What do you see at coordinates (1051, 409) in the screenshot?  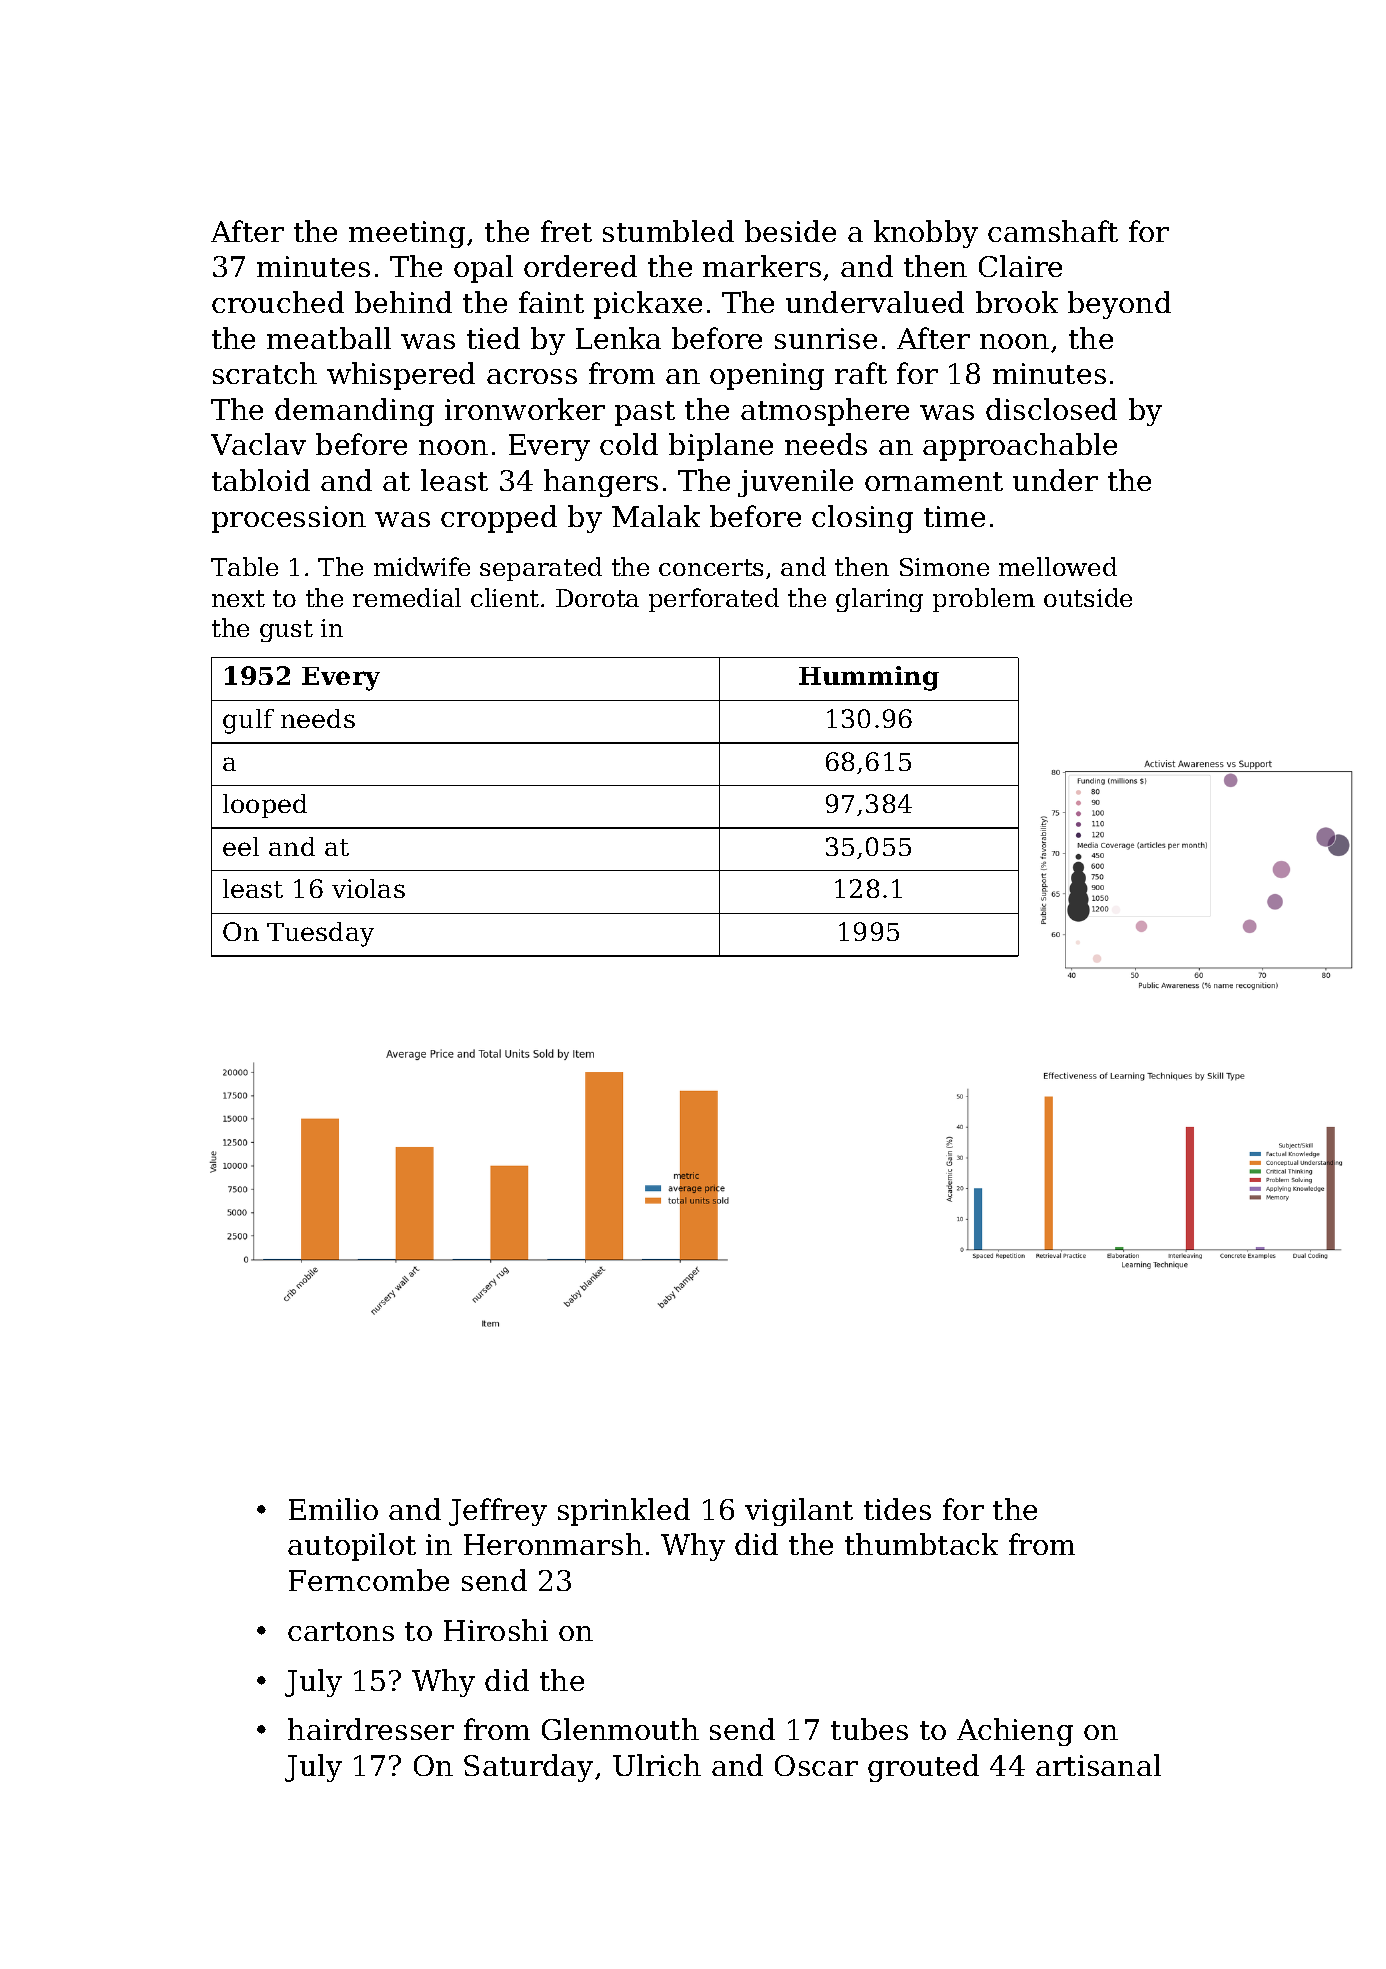 I see `disclosed` at bounding box center [1051, 409].
